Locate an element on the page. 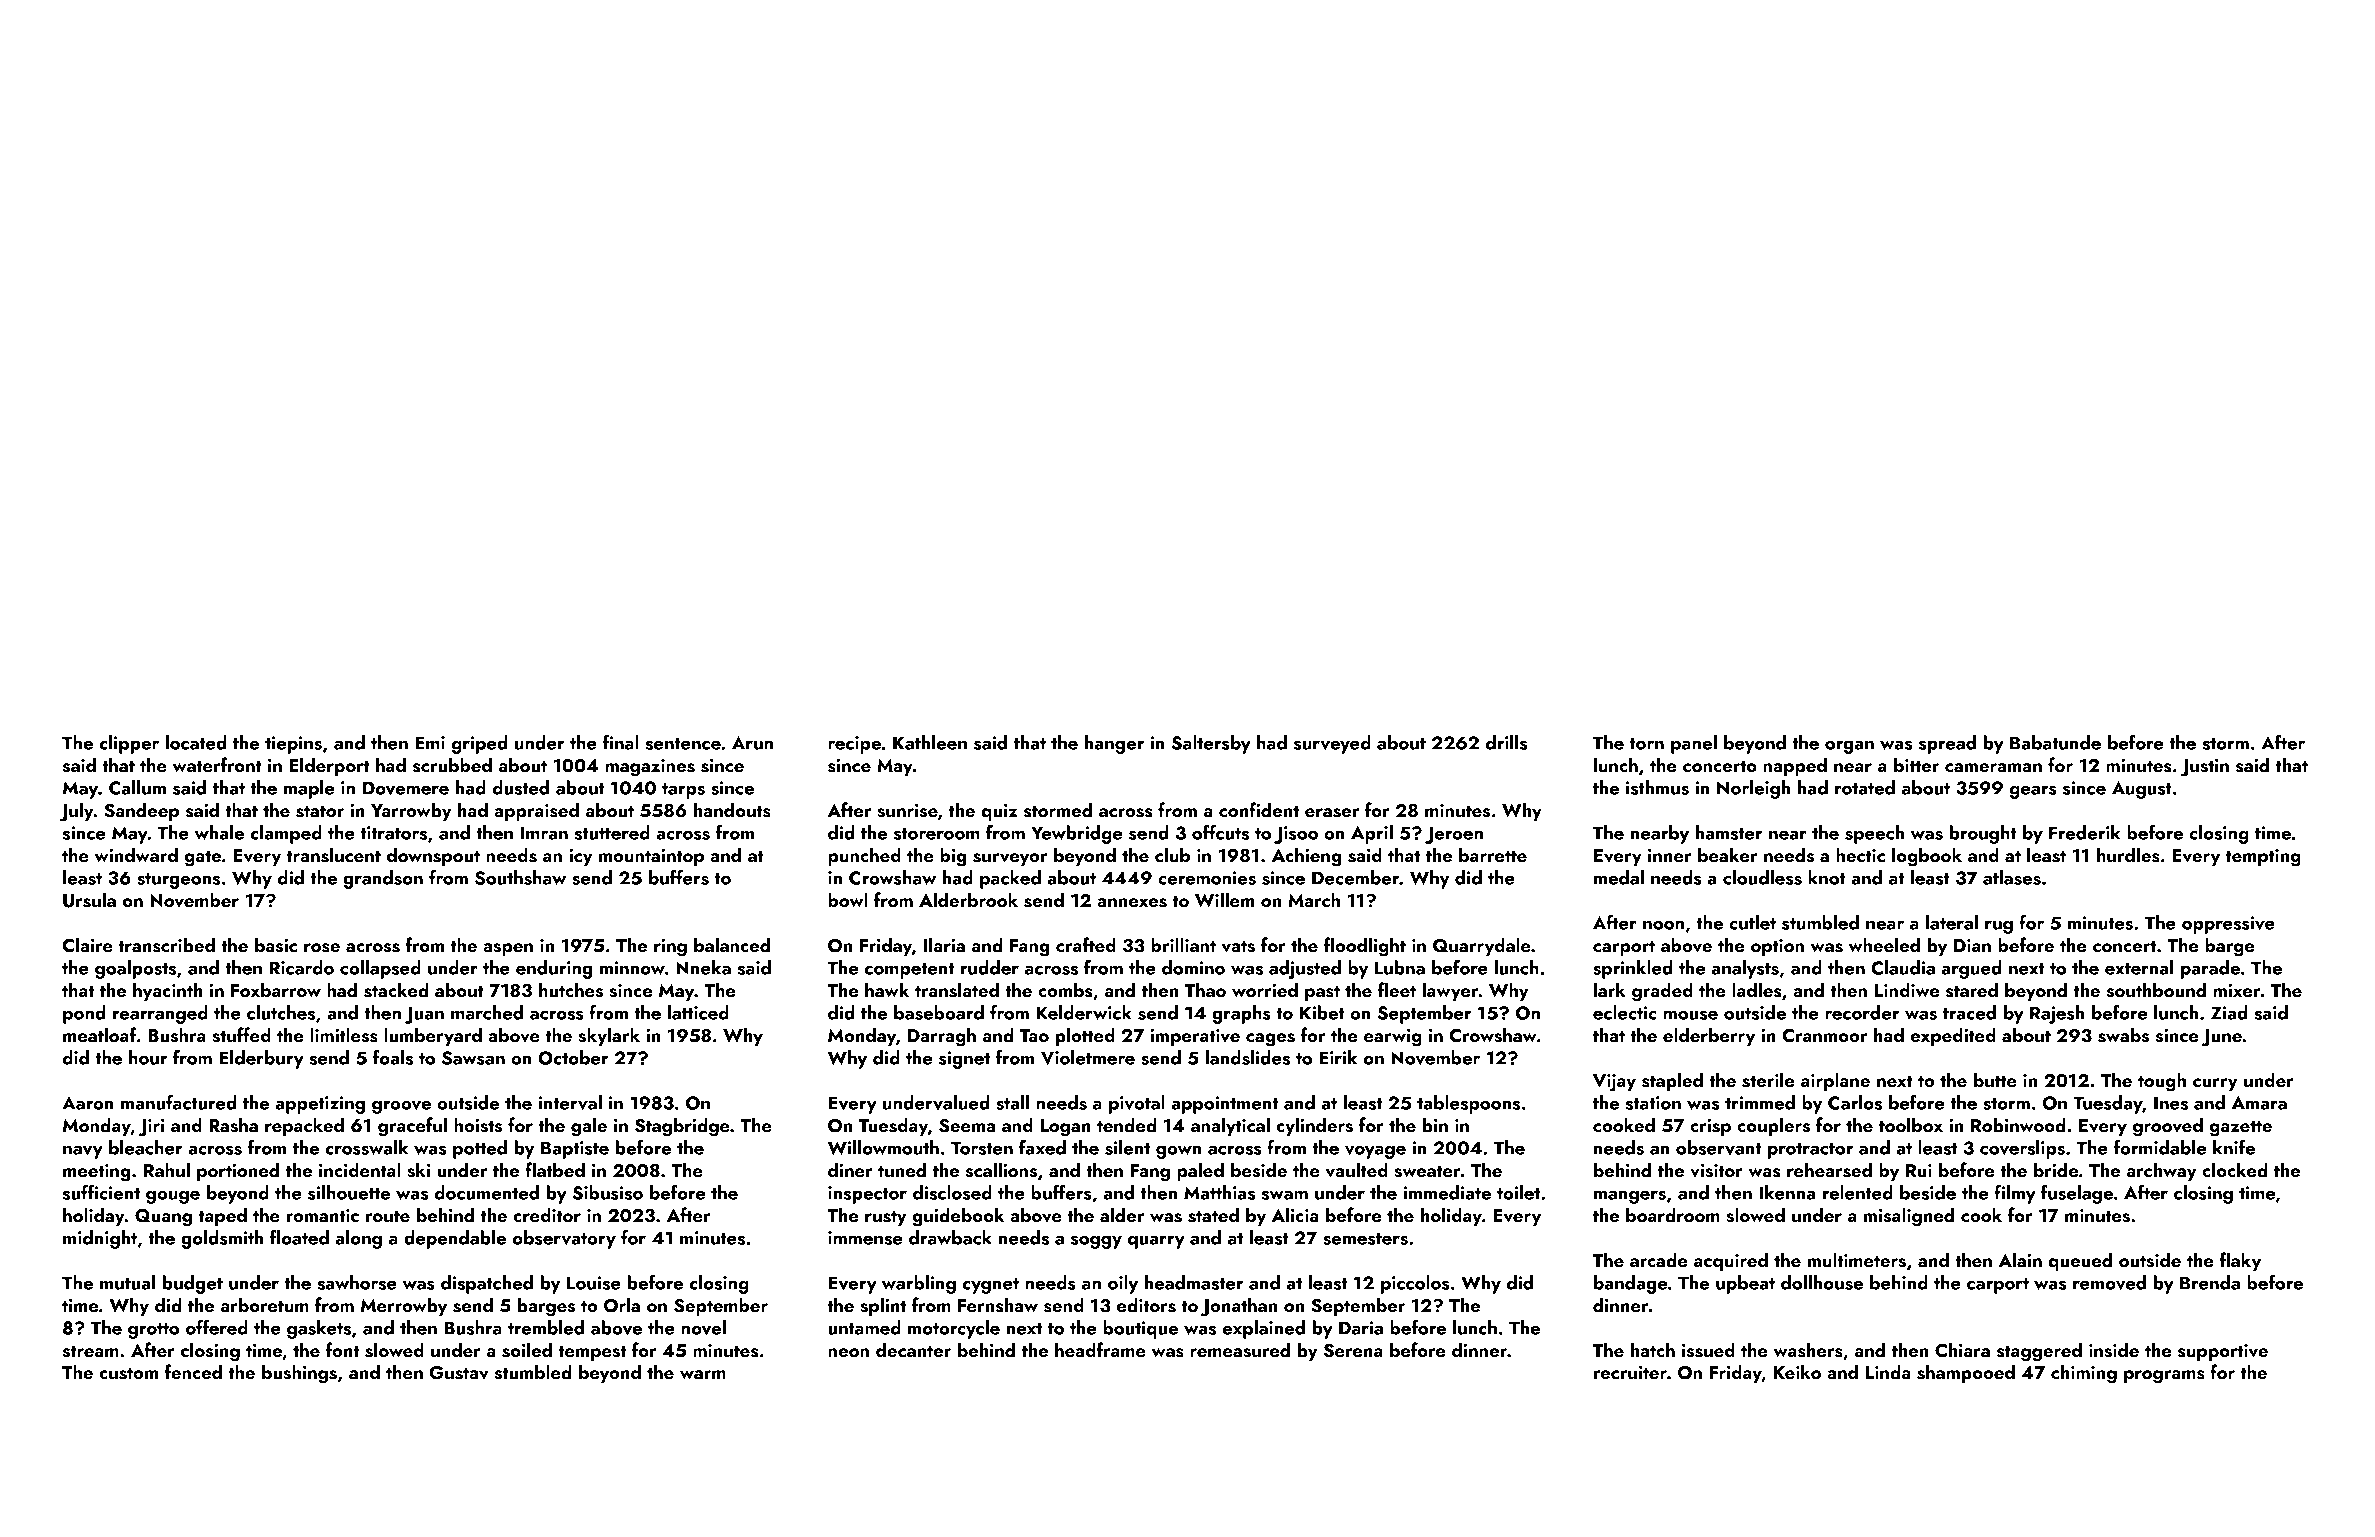  lateral is located at coordinates (1952, 922).
